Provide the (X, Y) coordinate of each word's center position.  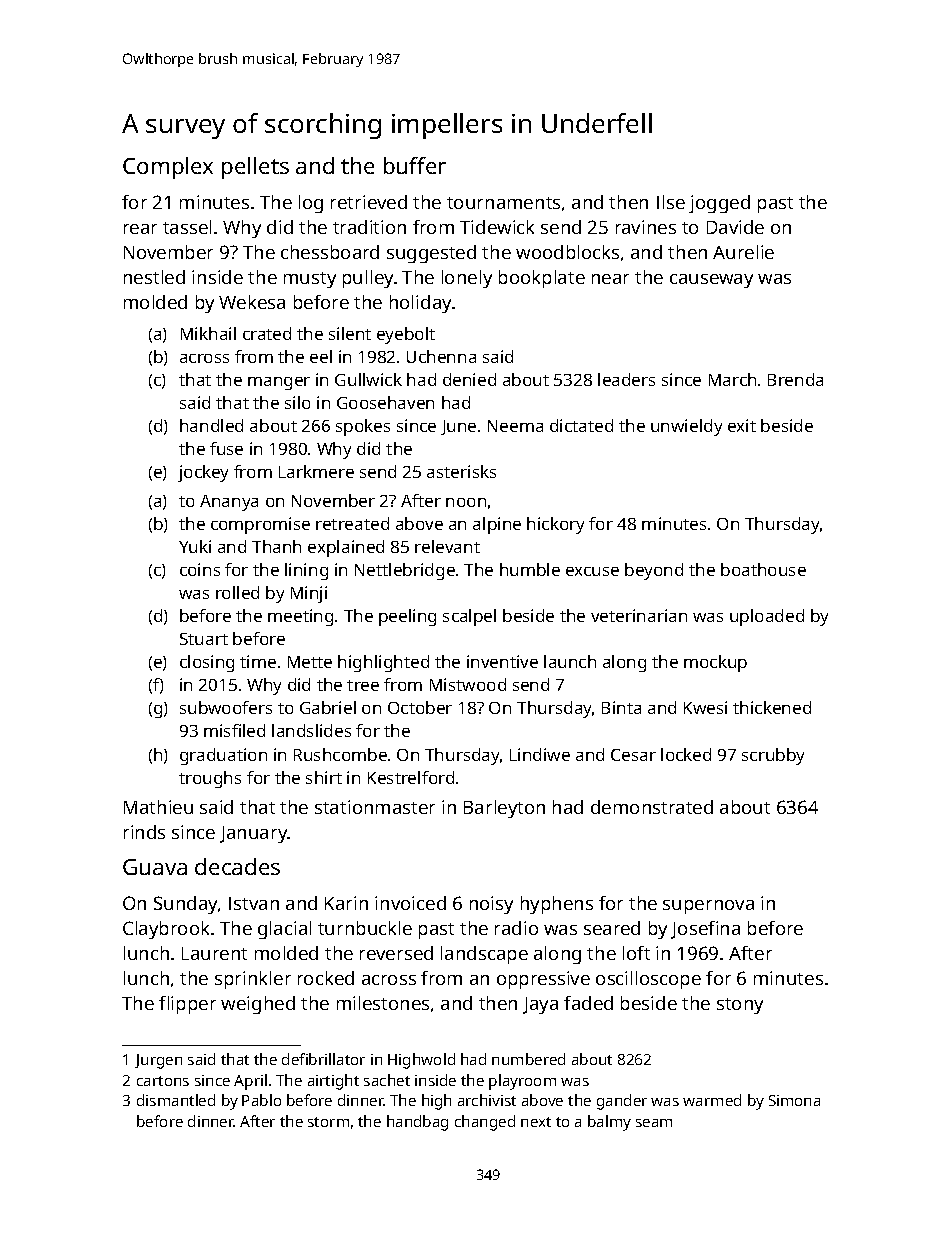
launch (570, 661)
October (420, 707)
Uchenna (441, 356)
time (258, 661)
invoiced (410, 903)
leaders (626, 379)
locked (686, 754)
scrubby (773, 756)
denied (469, 379)
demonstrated (652, 807)
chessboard (330, 252)
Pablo (261, 1100)
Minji (309, 594)
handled (211, 425)
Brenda (795, 379)
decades (237, 866)
